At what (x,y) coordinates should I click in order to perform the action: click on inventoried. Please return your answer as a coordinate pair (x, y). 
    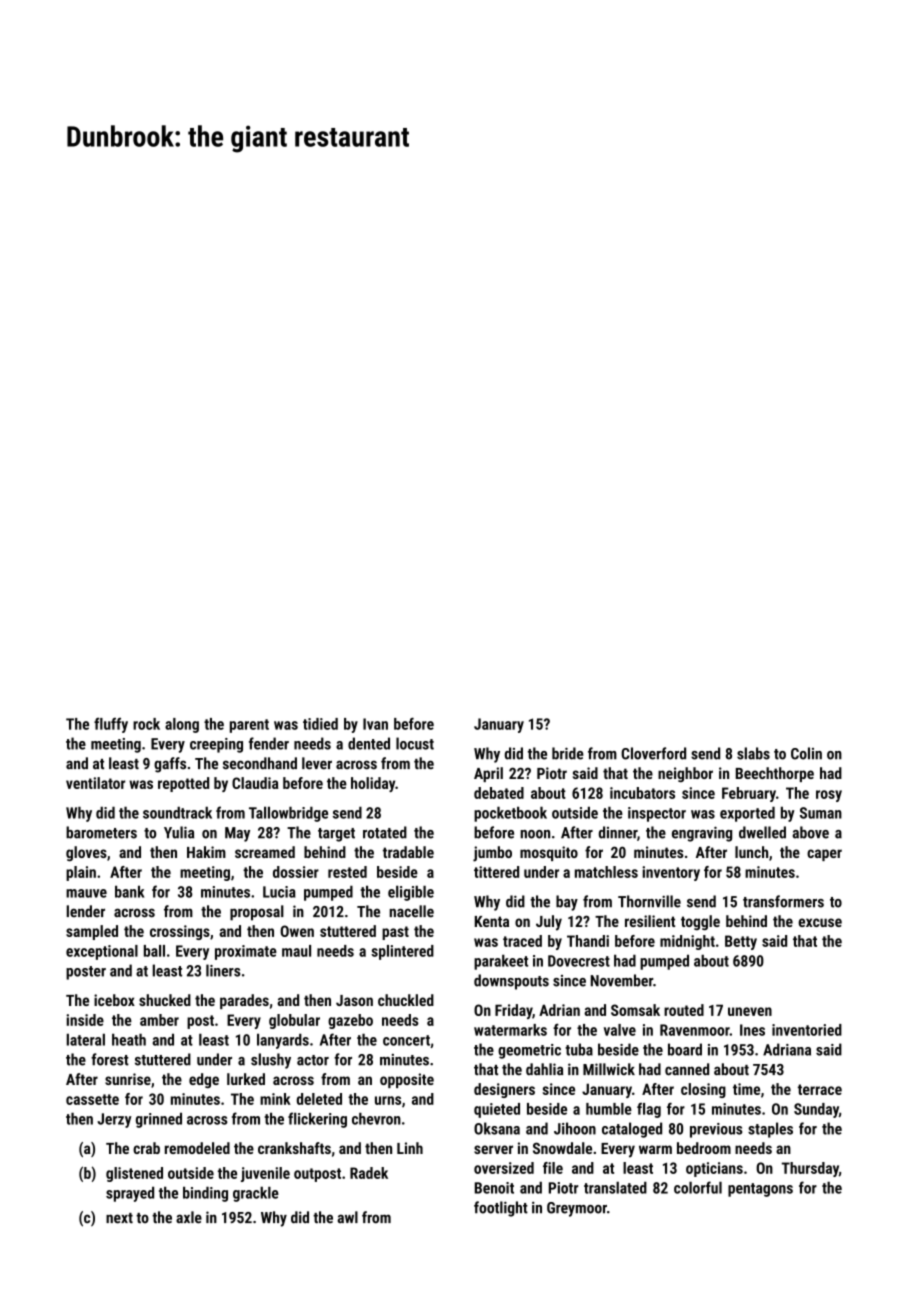
    Looking at the image, I should click on (807, 1030).
